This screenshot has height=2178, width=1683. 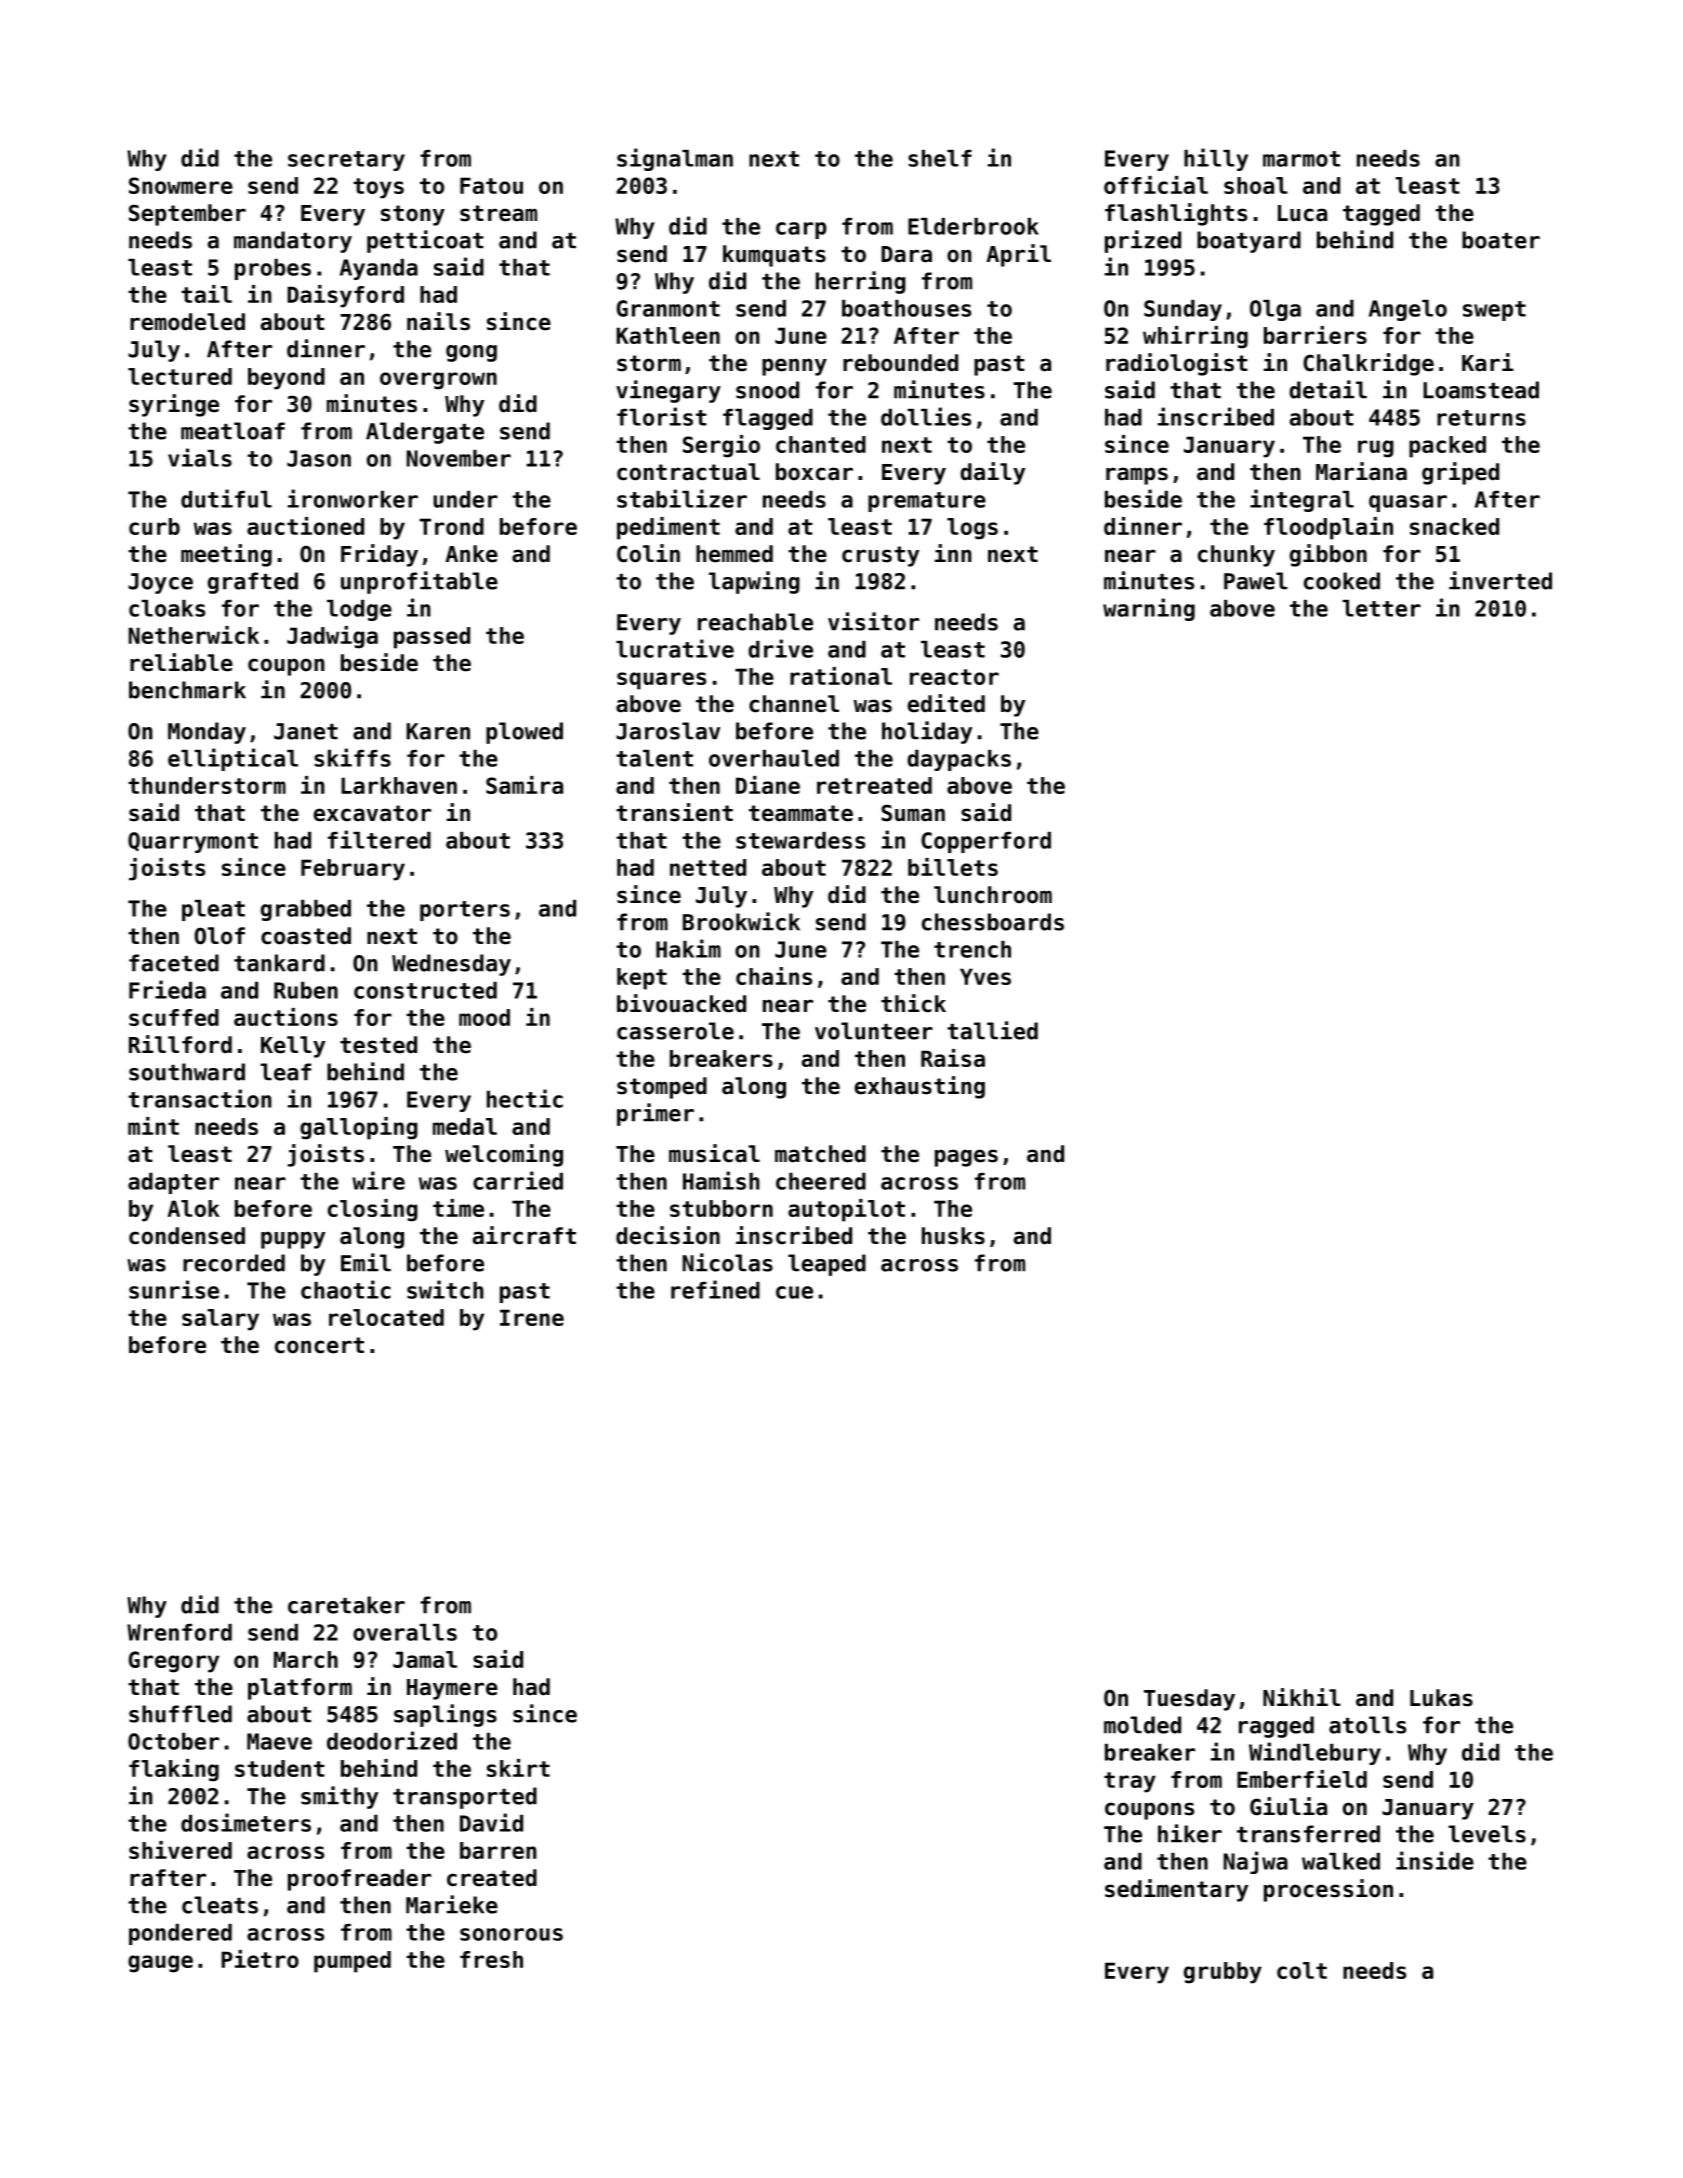 What do you see at coordinates (372, 813) in the screenshot?
I see `excavator` at bounding box center [372, 813].
